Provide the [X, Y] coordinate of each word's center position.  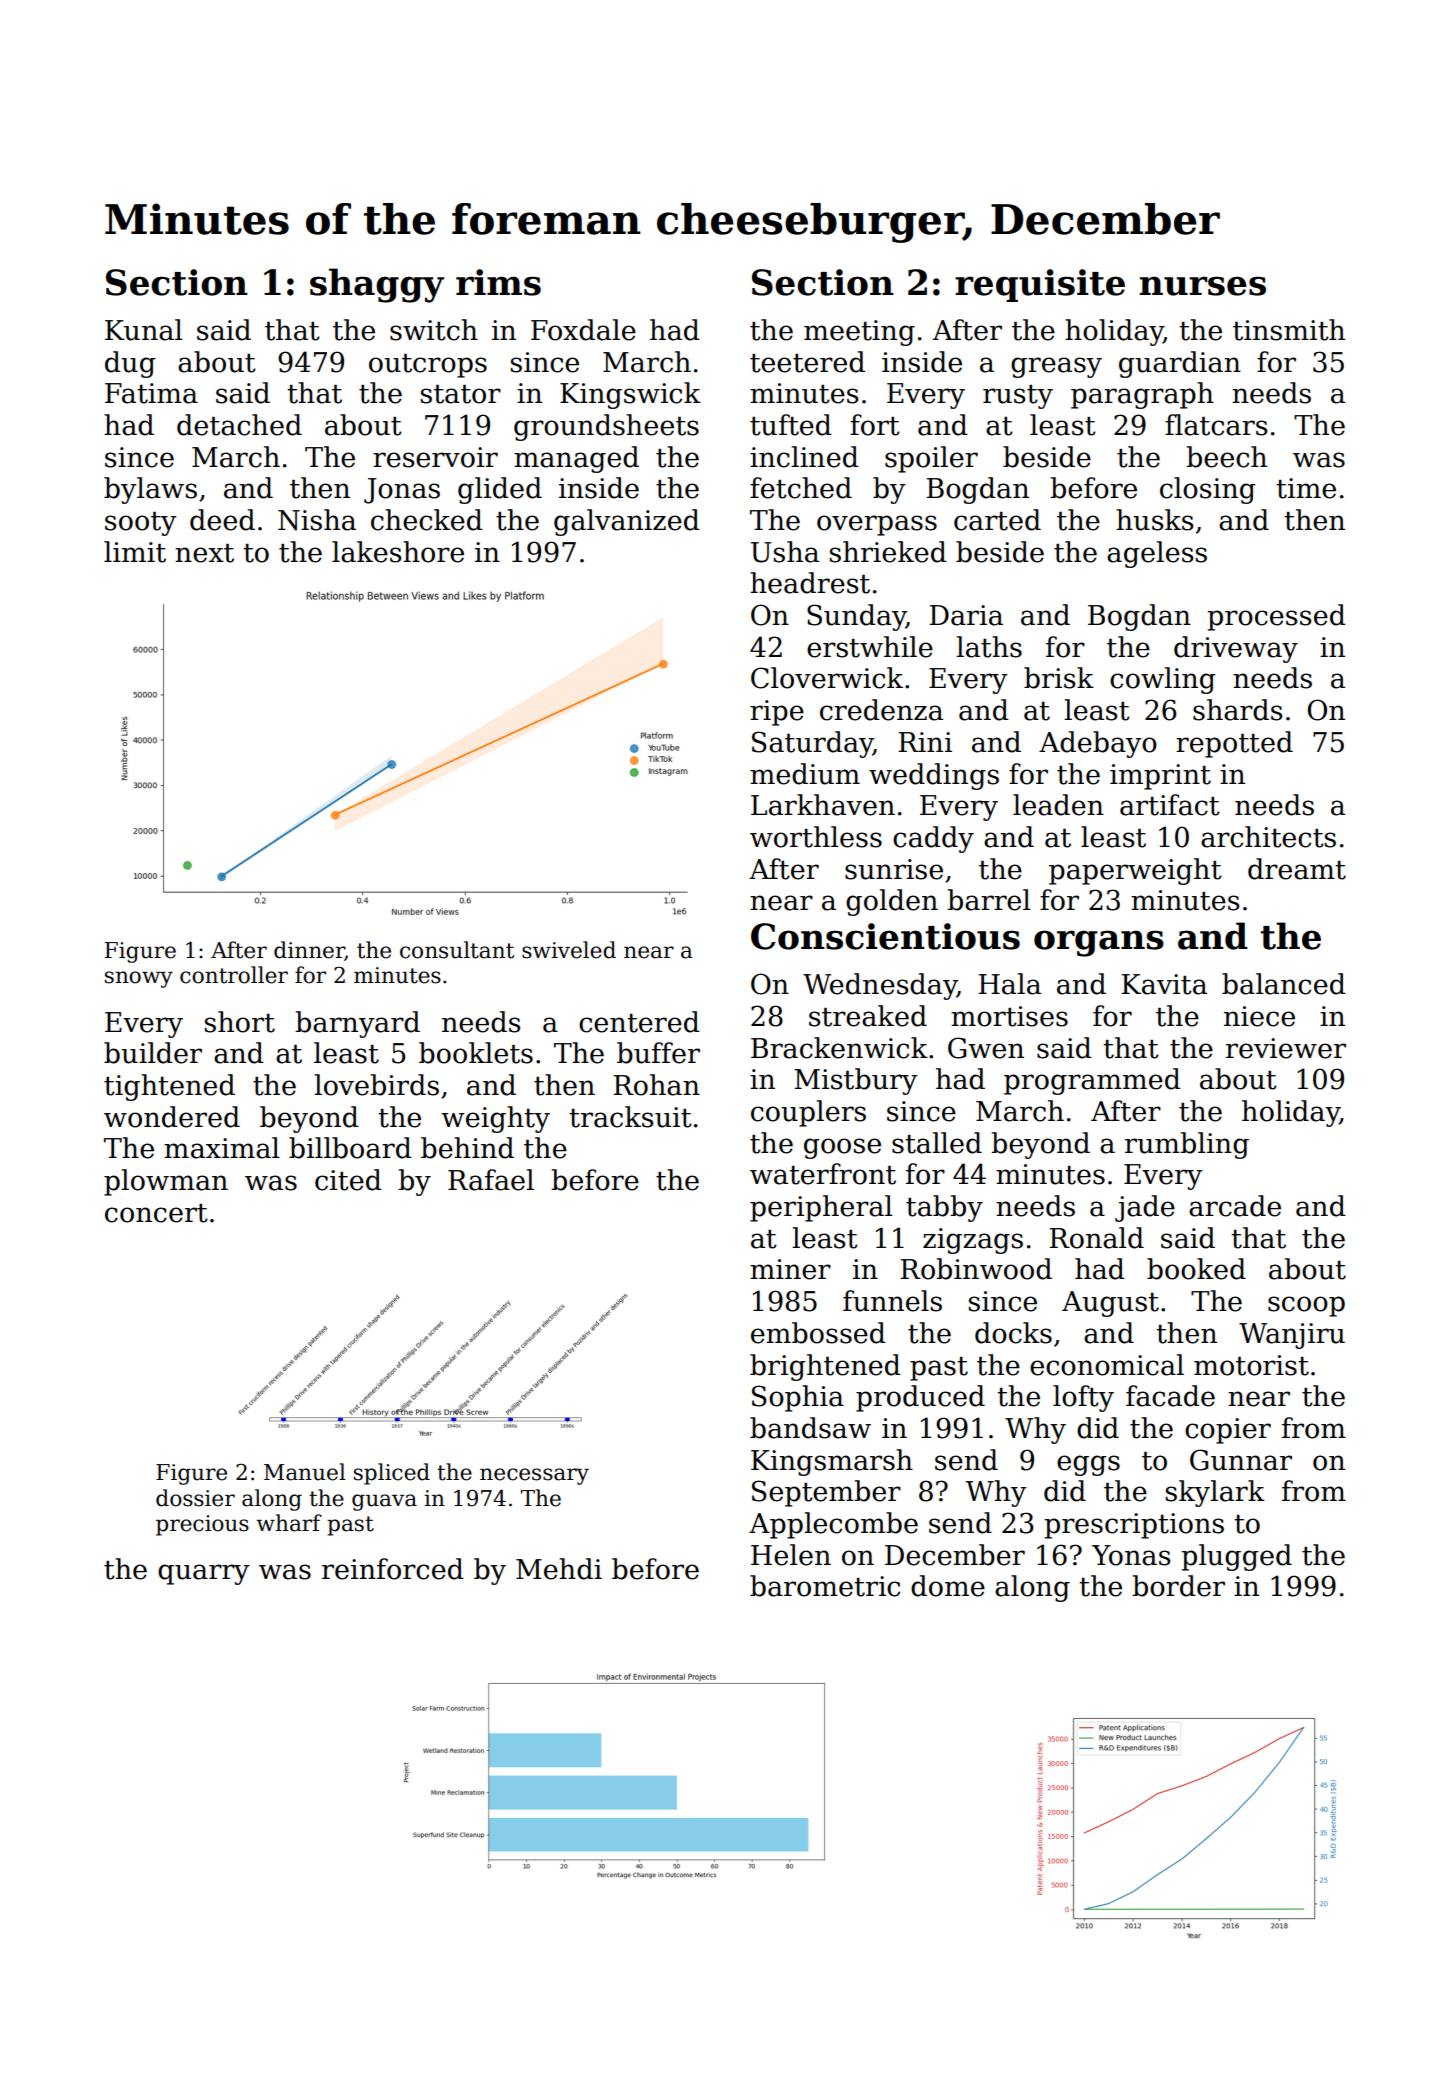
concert [156, 1213]
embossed [818, 1333]
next [204, 553]
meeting [859, 333]
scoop [1306, 1306]
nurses [1202, 286]
